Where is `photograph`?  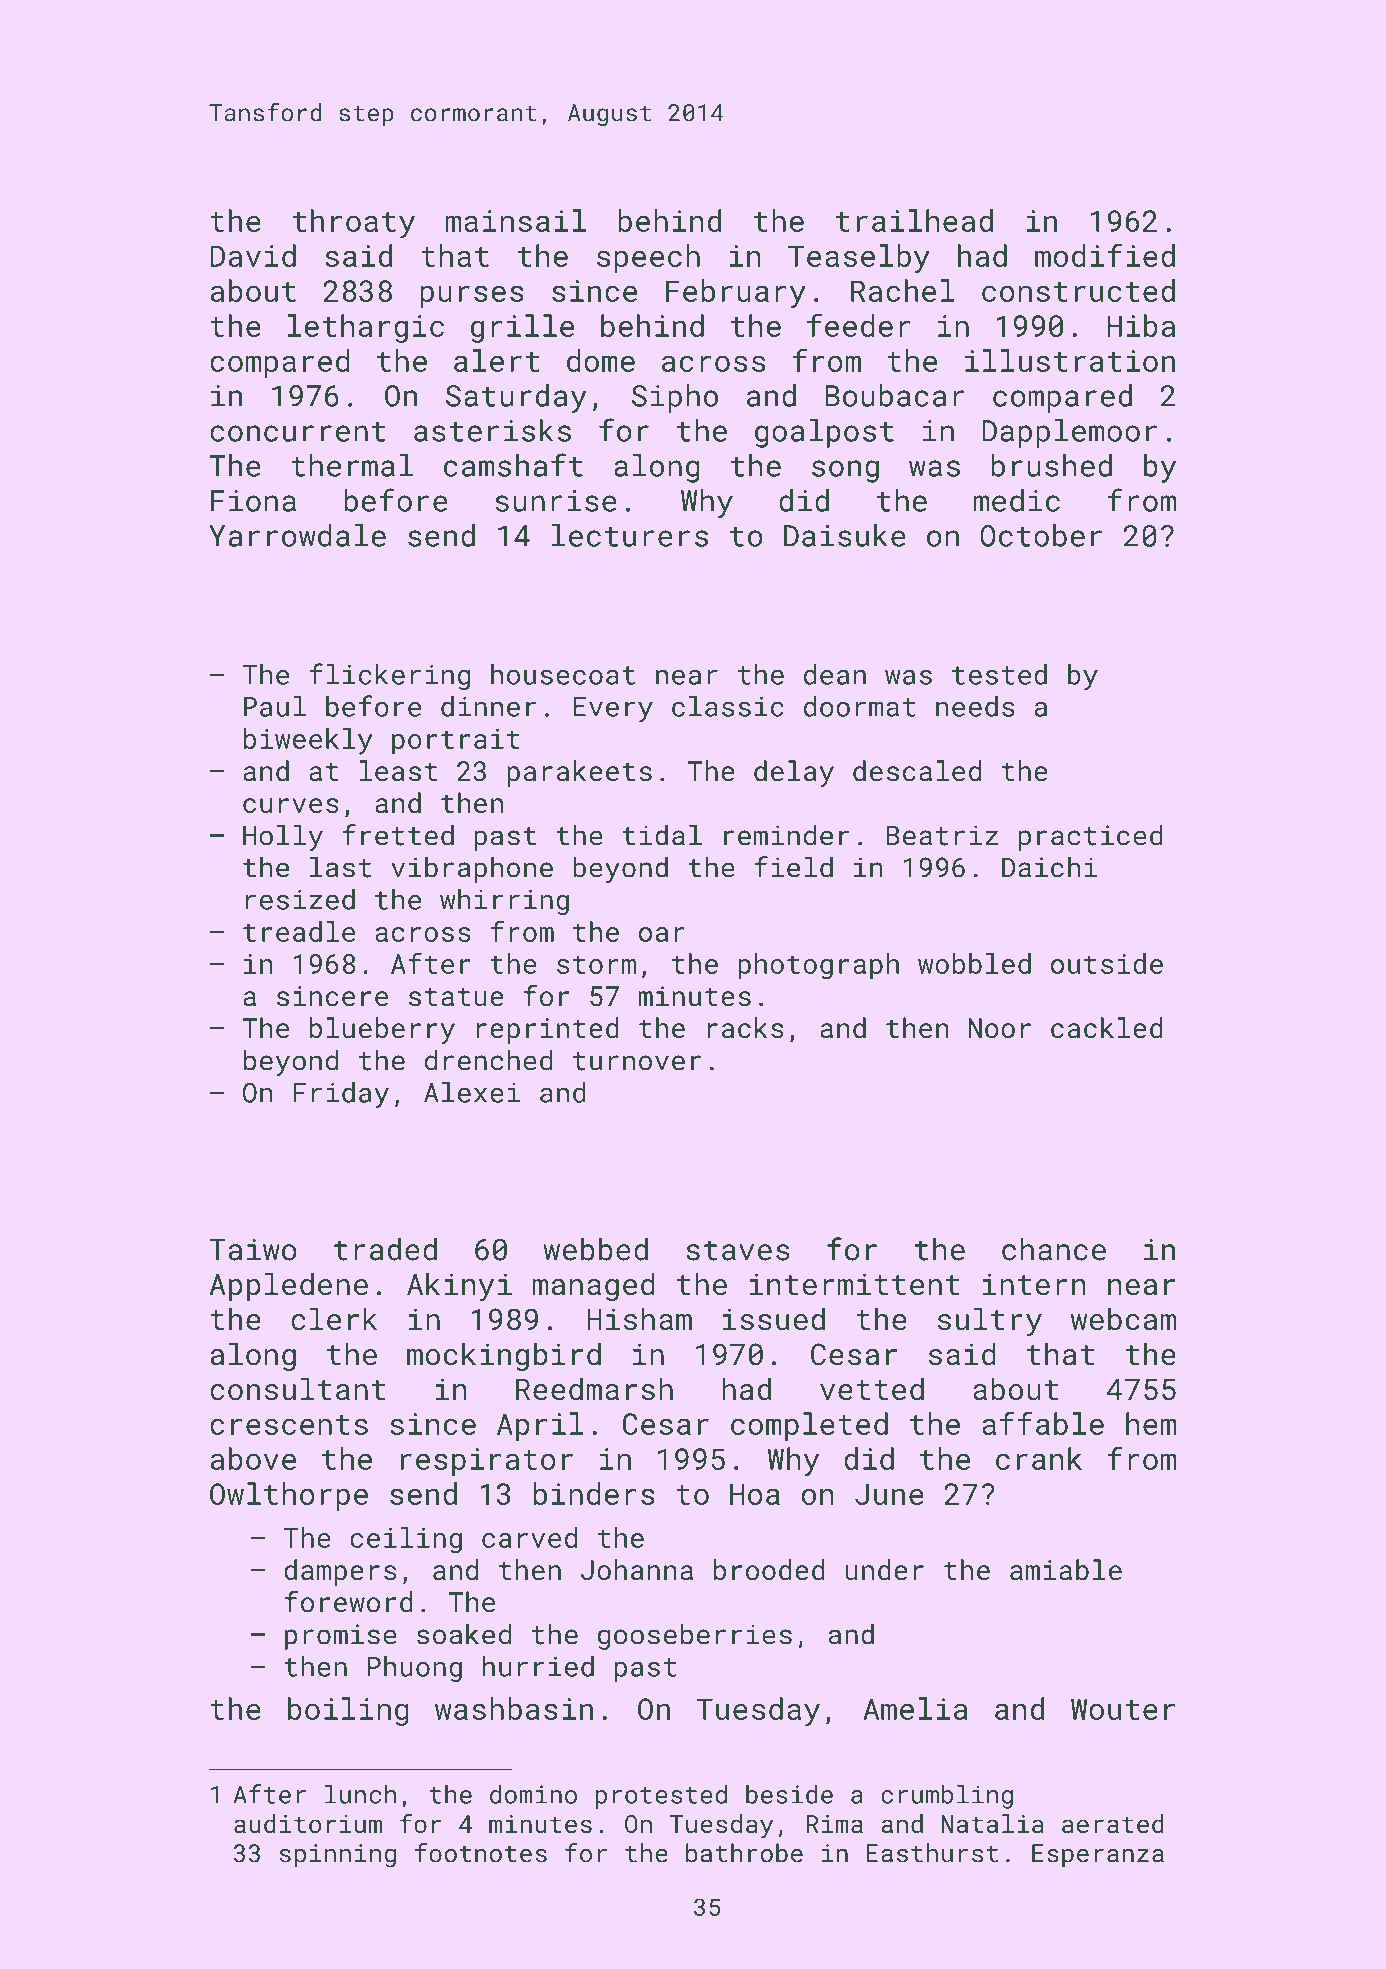
photograph is located at coordinates (818, 966).
